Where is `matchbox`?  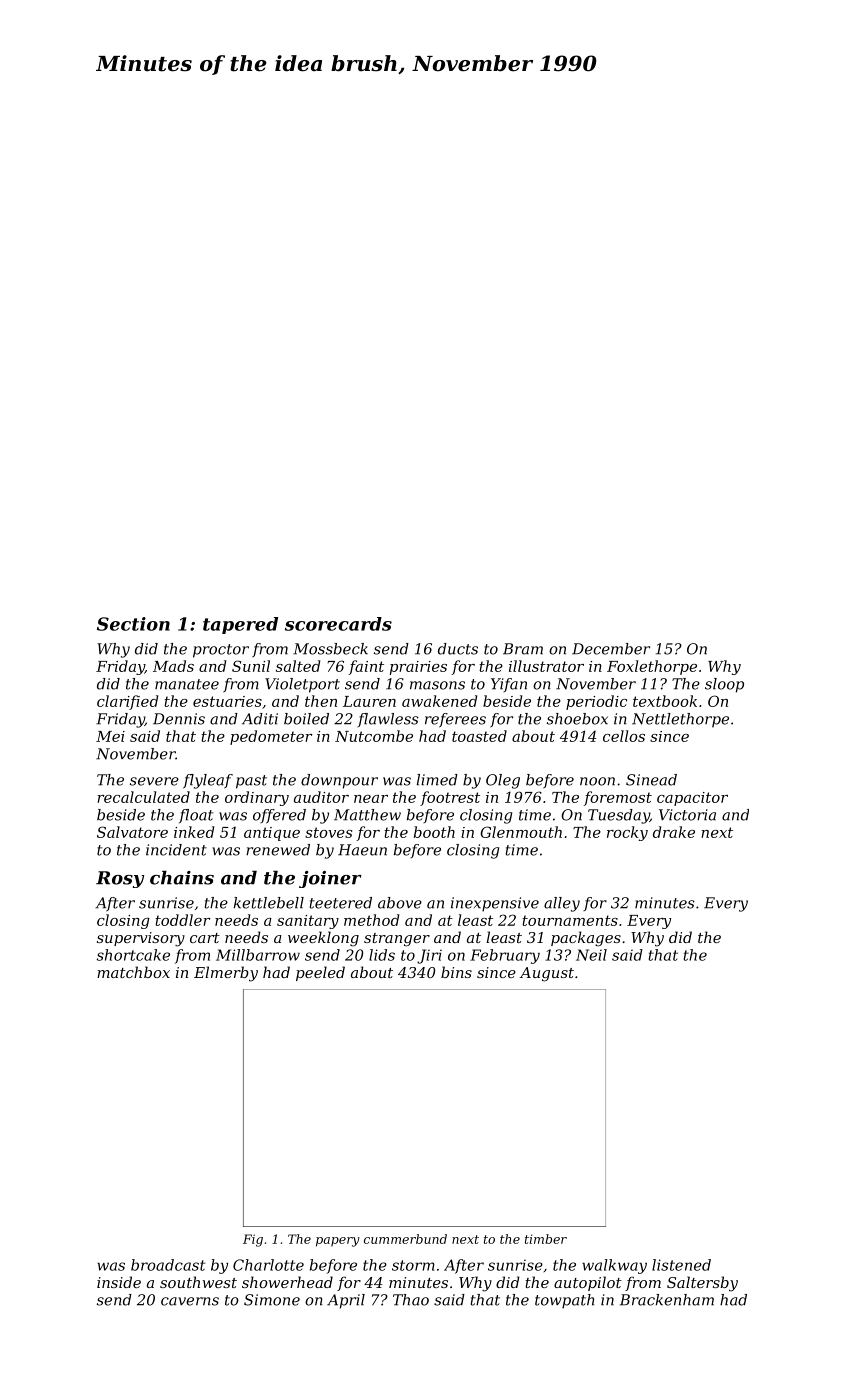
matchbox is located at coordinates (133, 972).
